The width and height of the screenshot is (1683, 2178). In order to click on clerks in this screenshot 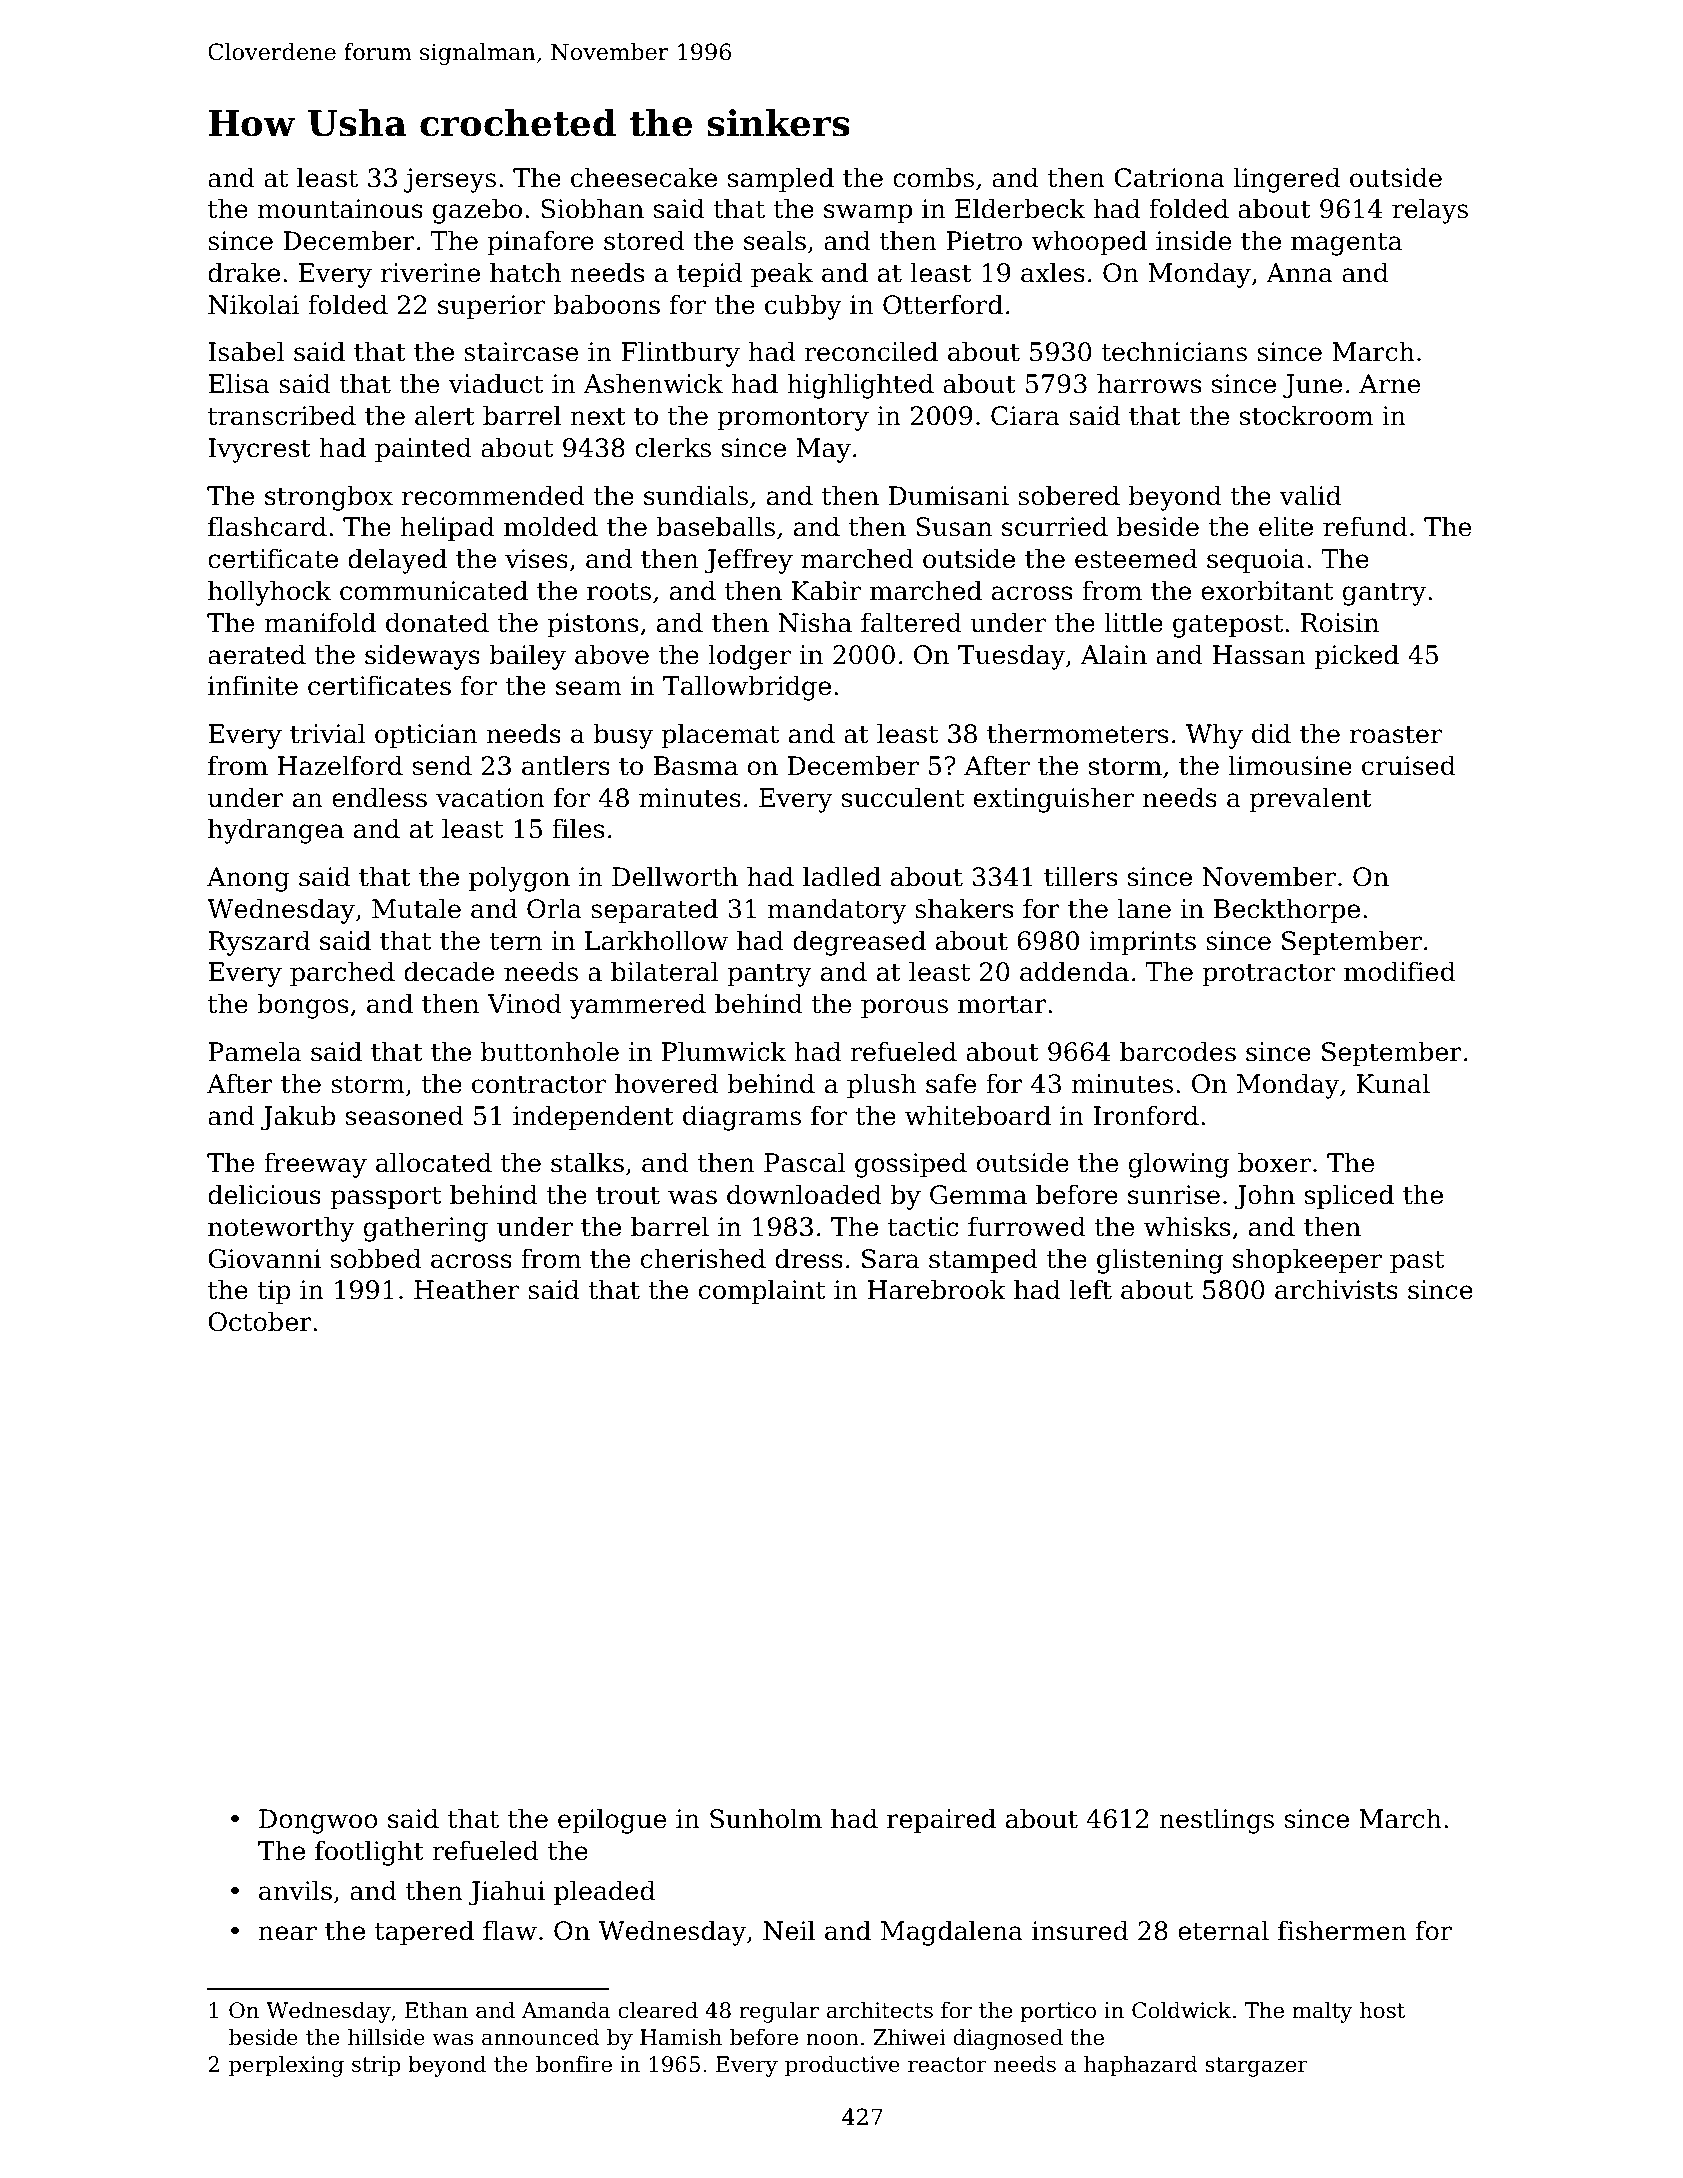, I will do `click(673, 447)`.
